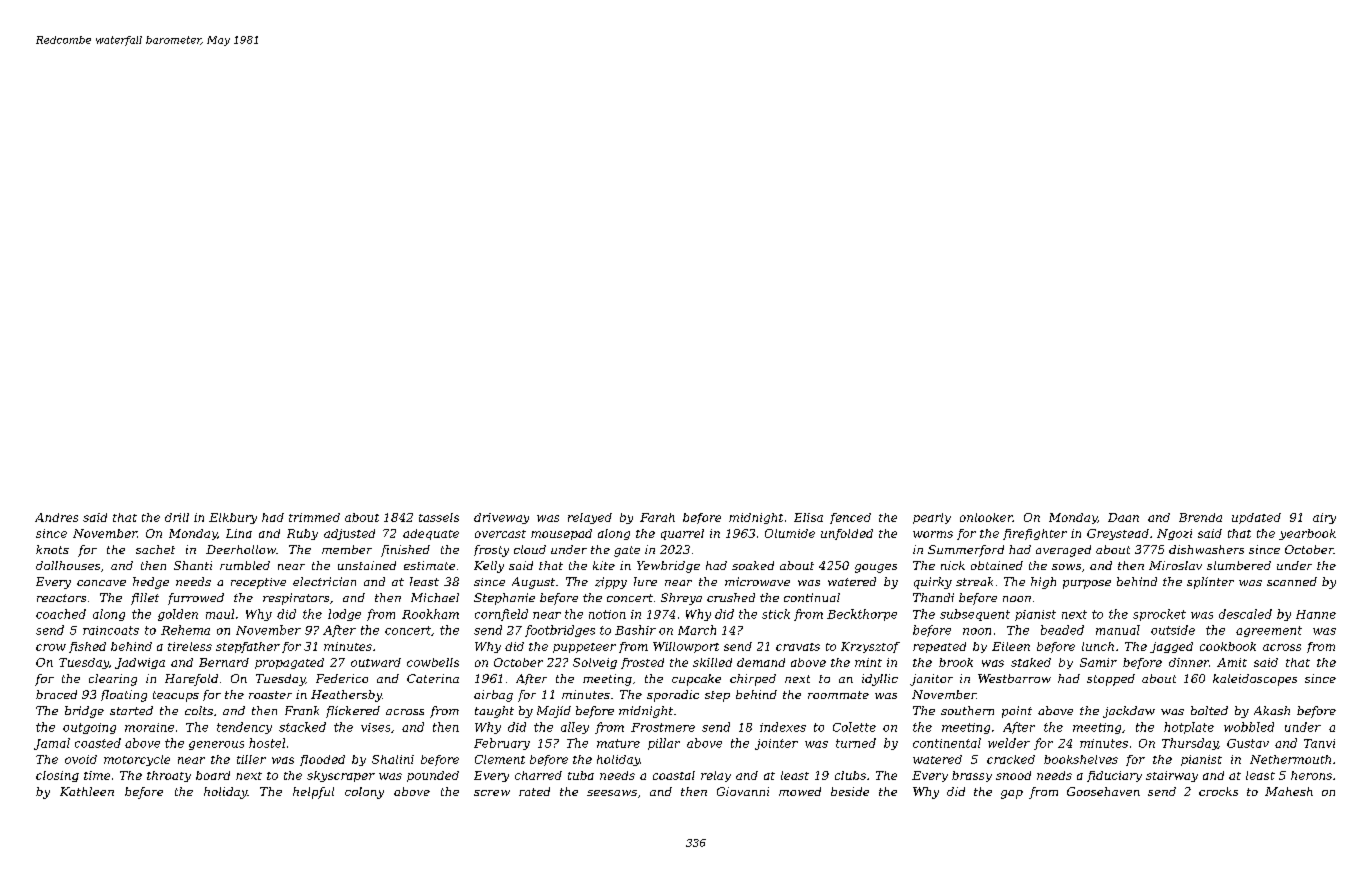 This screenshot has width=1372, height=887. Describe the element at coordinates (324, 581) in the screenshot. I see `electrician` at that location.
